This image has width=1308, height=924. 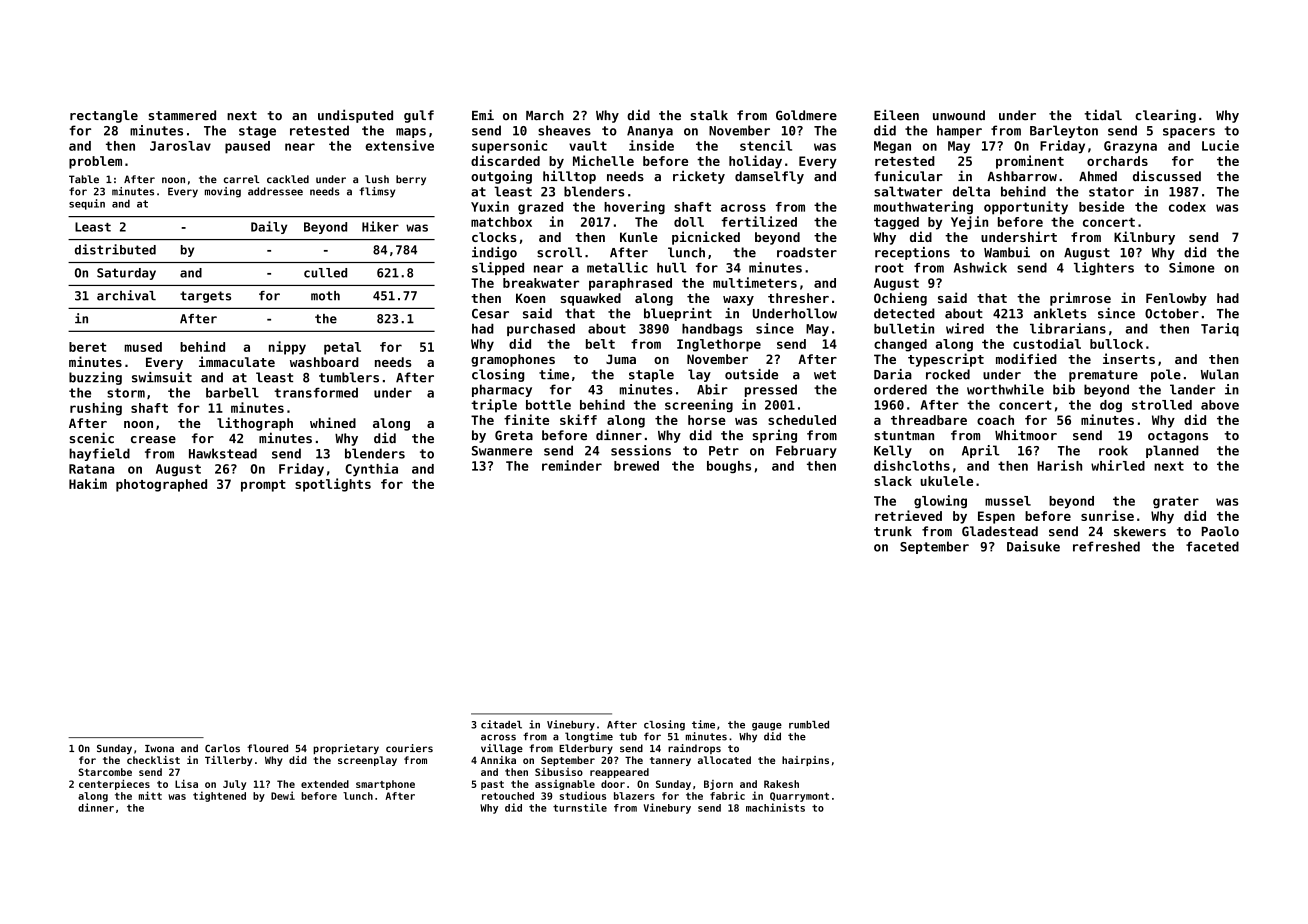 I want to click on March, so click(x=545, y=115).
